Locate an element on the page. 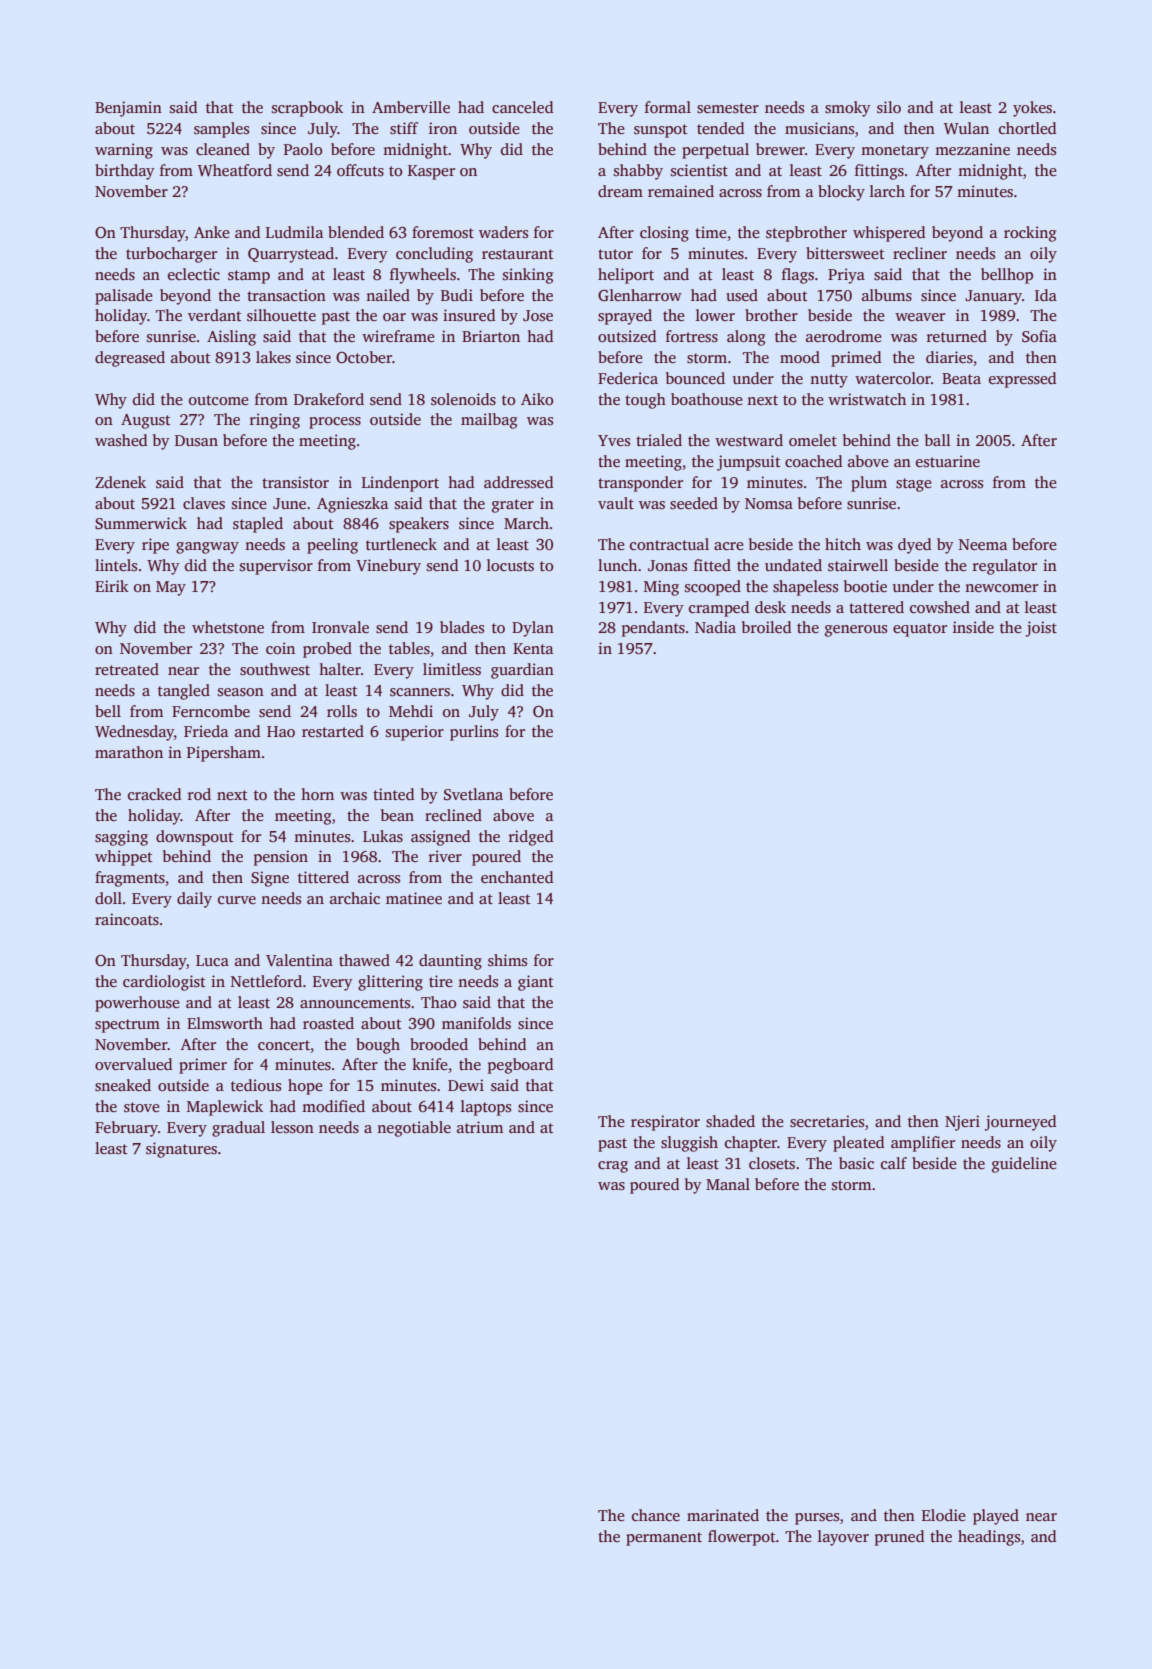 The image size is (1152, 1669). chance is located at coordinates (656, 1515).
